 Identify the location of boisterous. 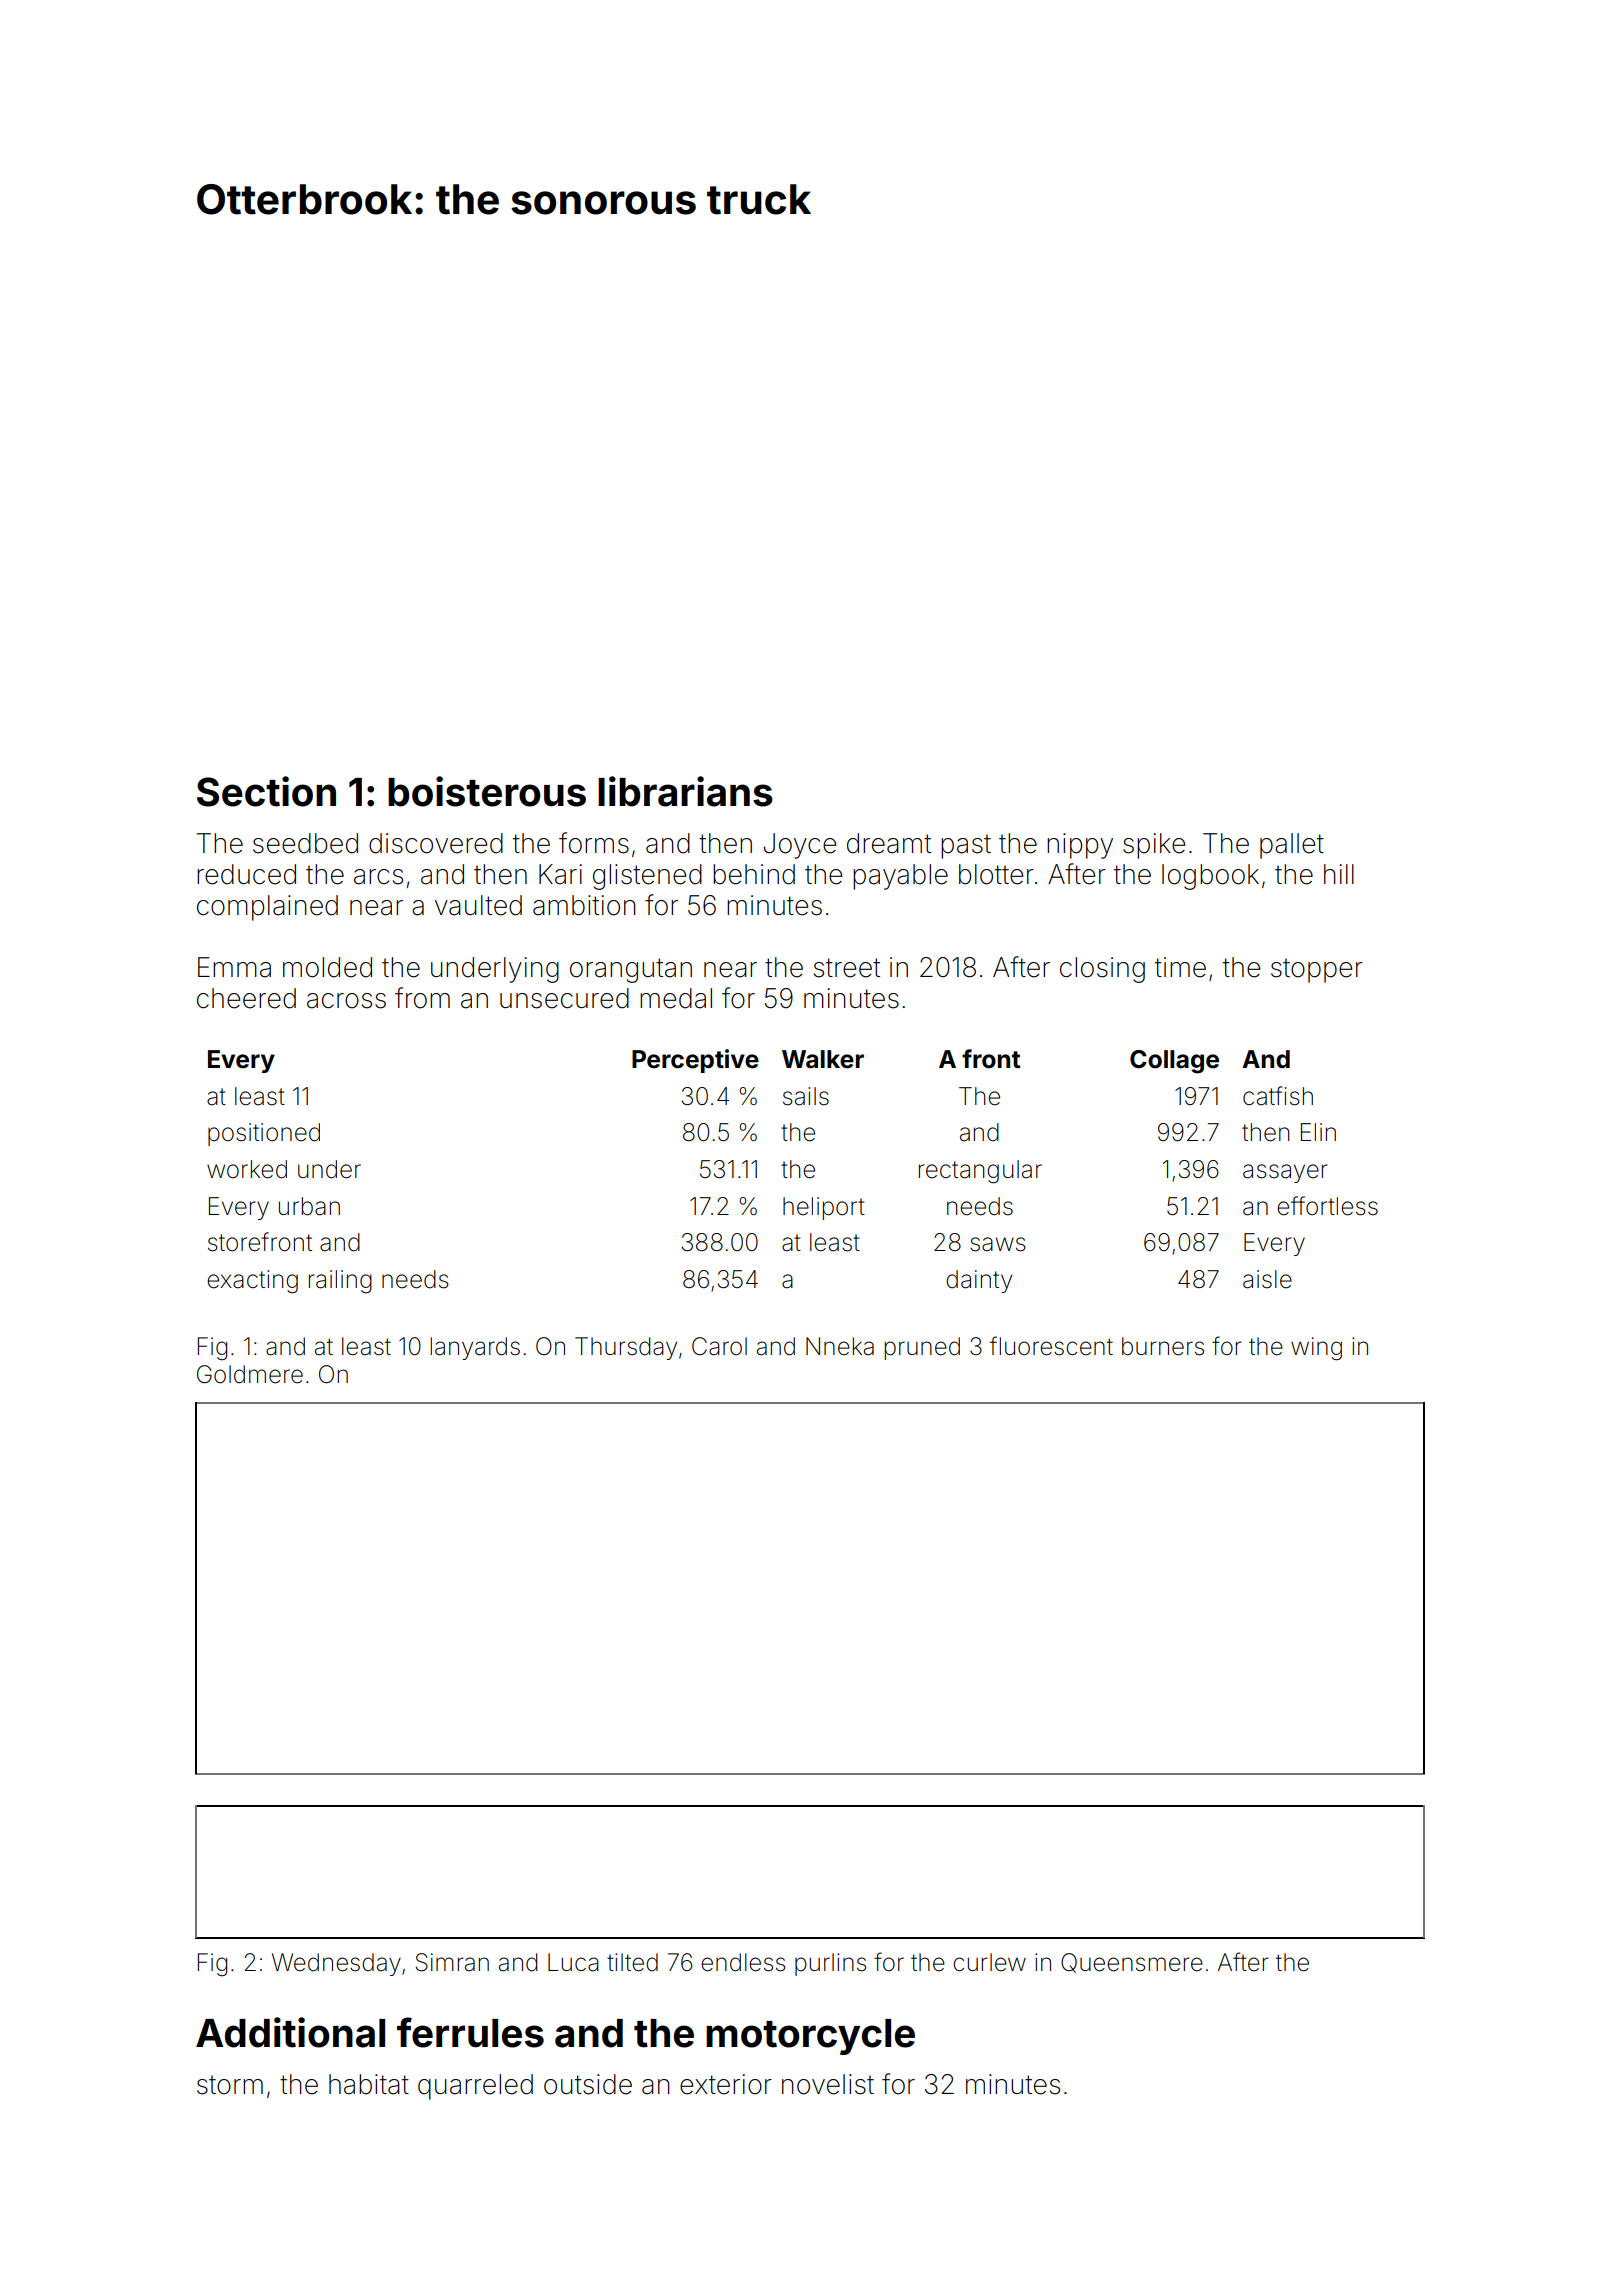
(487, 791).
